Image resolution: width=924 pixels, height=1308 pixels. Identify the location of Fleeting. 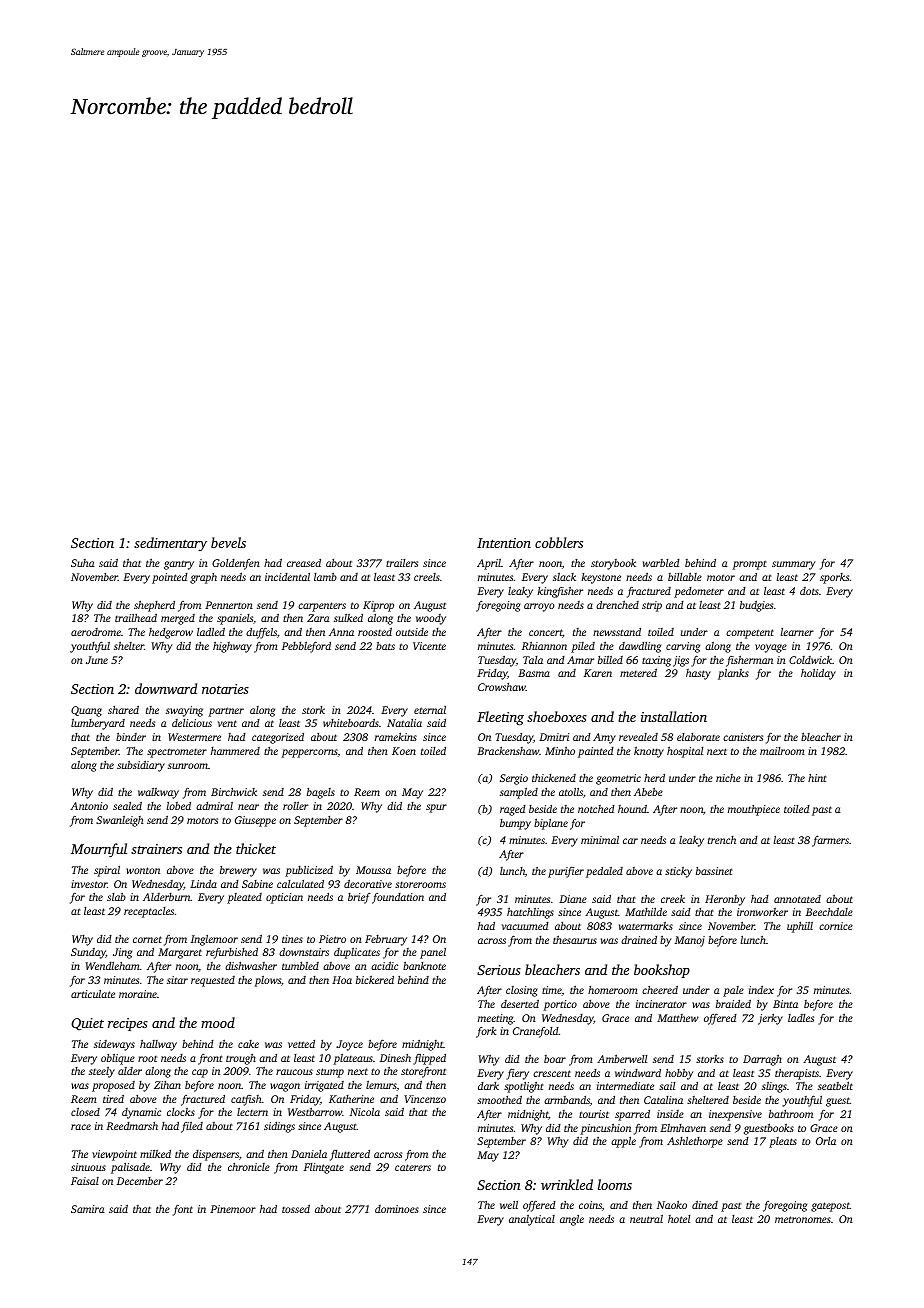
(500, 718).
